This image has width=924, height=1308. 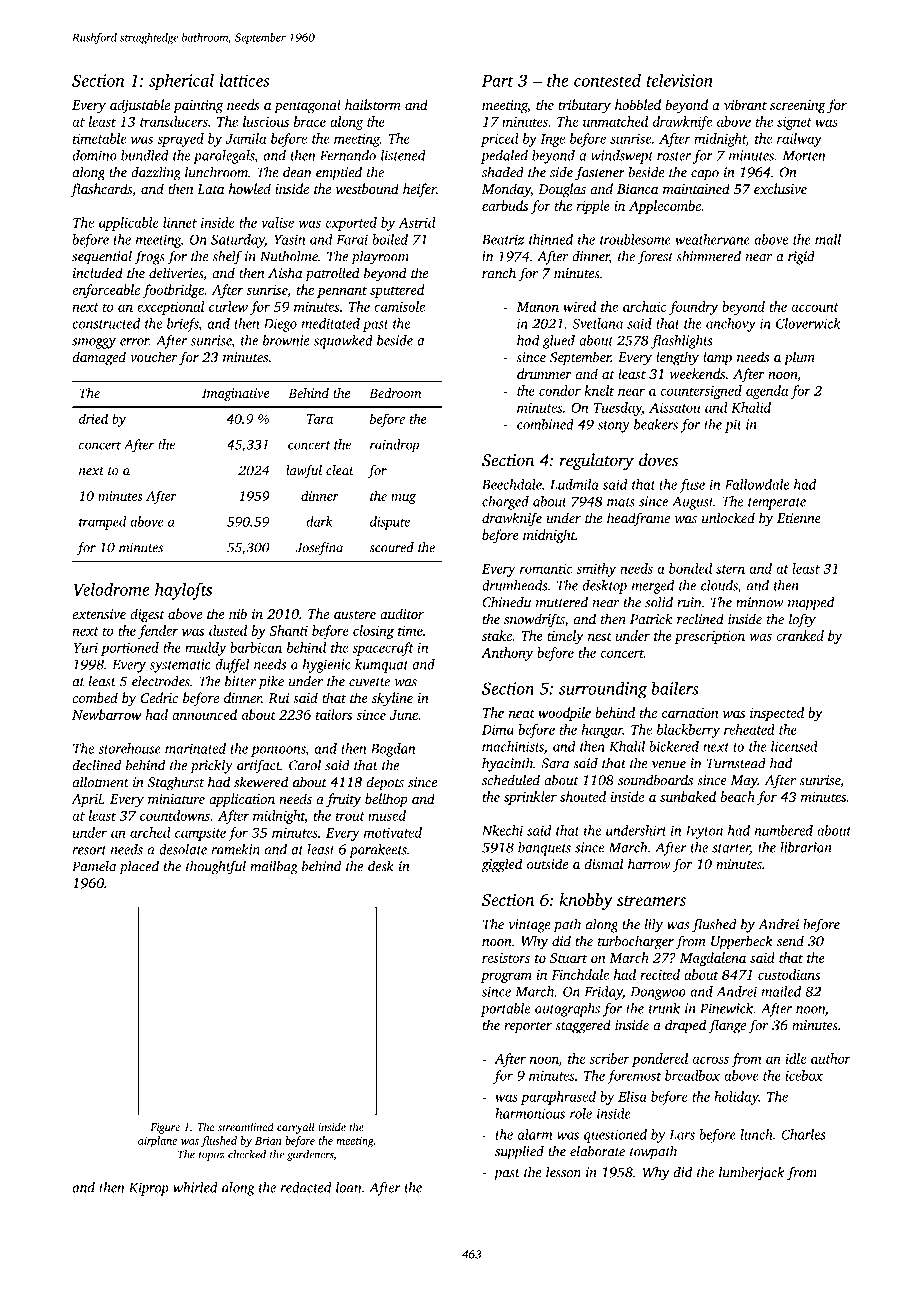 What do you see at coordinates (680, 80) in the image?
I see `television` at bounding box center [680, 80].
